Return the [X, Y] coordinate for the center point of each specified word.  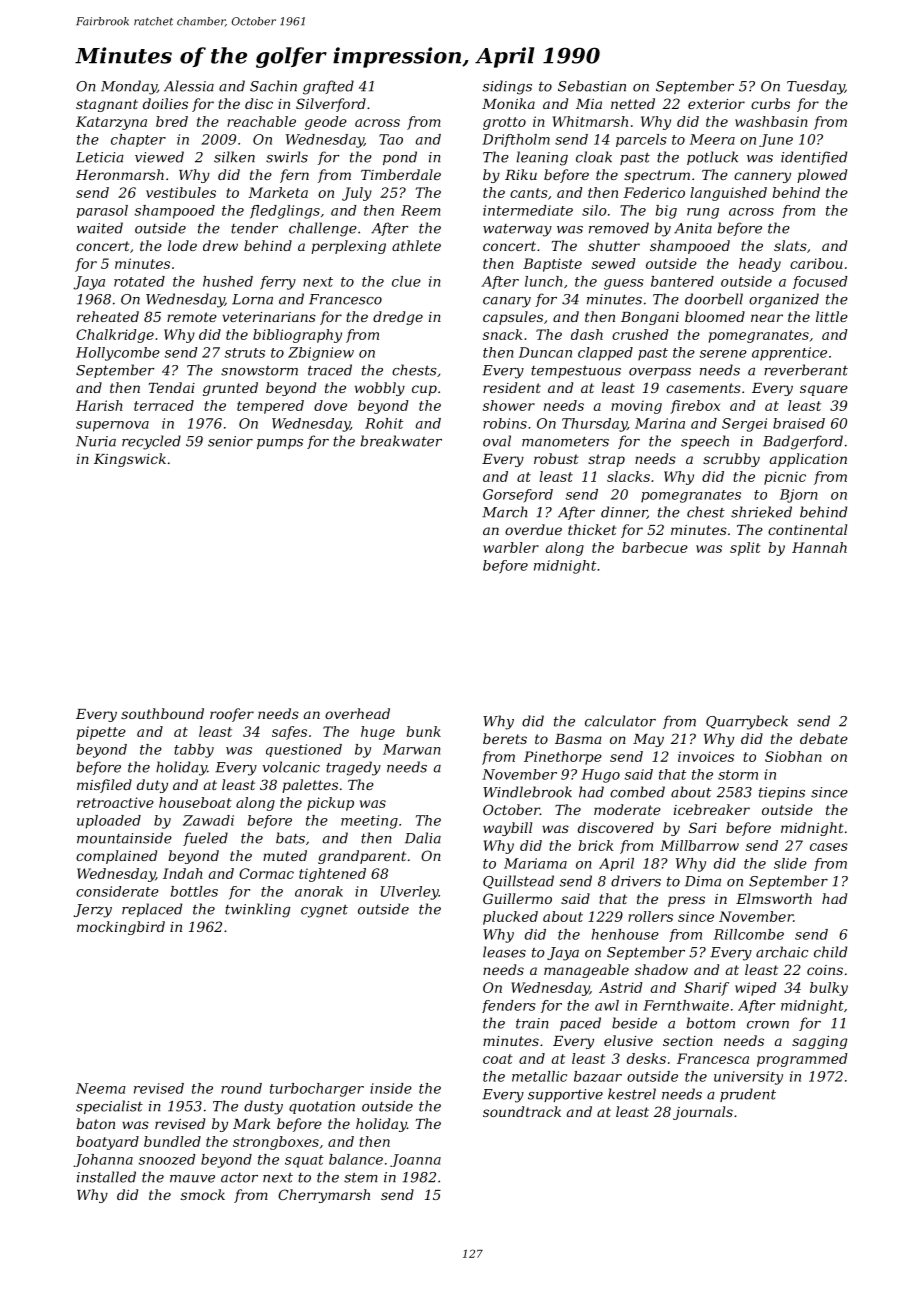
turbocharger [317, 1090]
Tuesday [816, 87]
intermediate [528, 210]
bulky [829, 989]
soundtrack [522, 1111]
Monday [129, 87]
